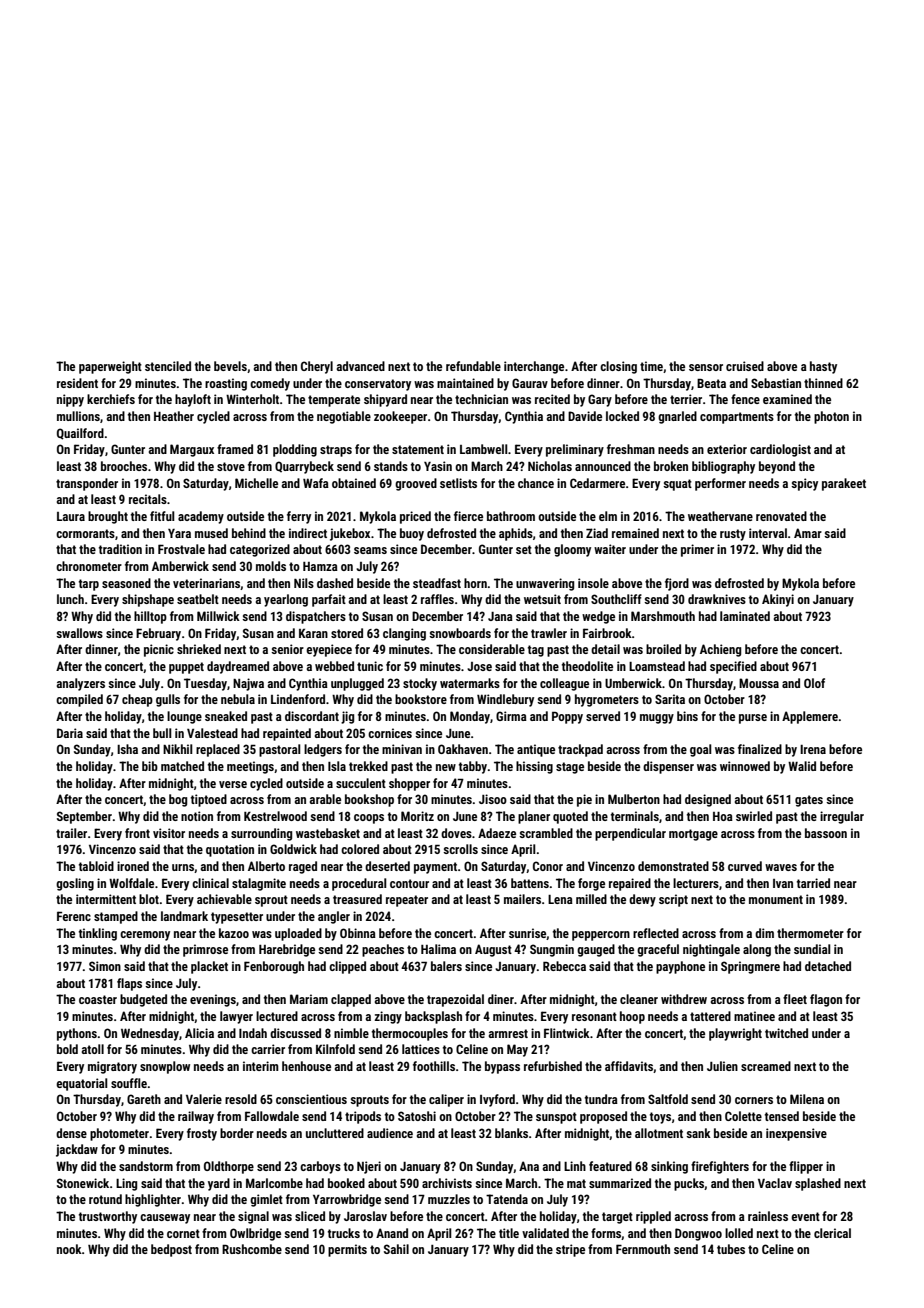 This image has height=1308, width=924. What do you see at coordinates (591, 899) in the image?
I see `milled` at bounding box center [591, 899].
